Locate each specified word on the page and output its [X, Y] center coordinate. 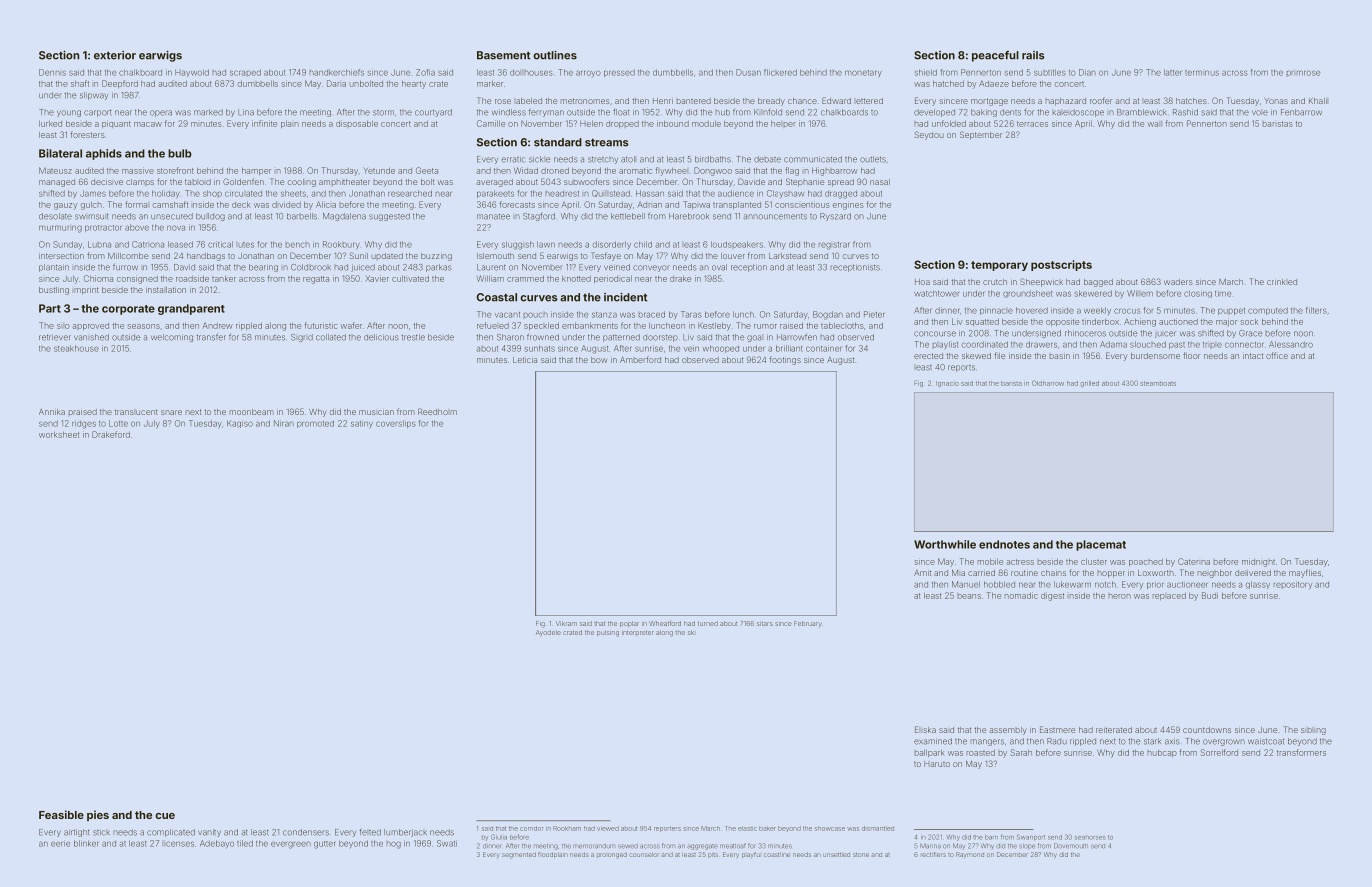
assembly [1008, 731]
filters [1316, 310]
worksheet [59, 435]
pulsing [608, 633]
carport [98, 113]
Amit [922, 573]
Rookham [567, 828]
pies [98, 815]
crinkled [1282, 282]
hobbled [999, 584]
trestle [413, 337]
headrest [562, 194]
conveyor [651, 268]
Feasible [61, 814]
